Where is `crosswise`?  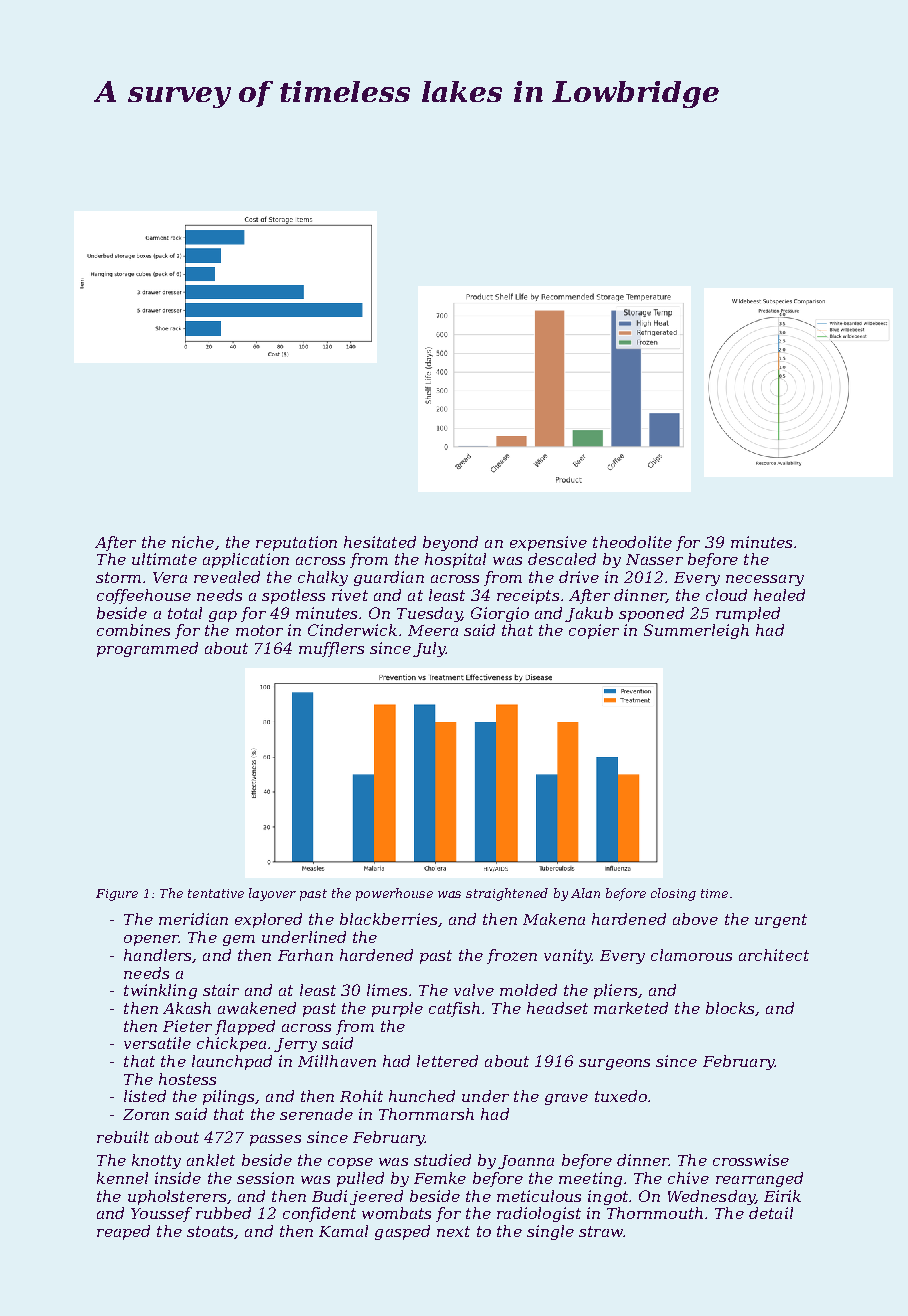
crosswise is located at coordinates (751, 1160).
